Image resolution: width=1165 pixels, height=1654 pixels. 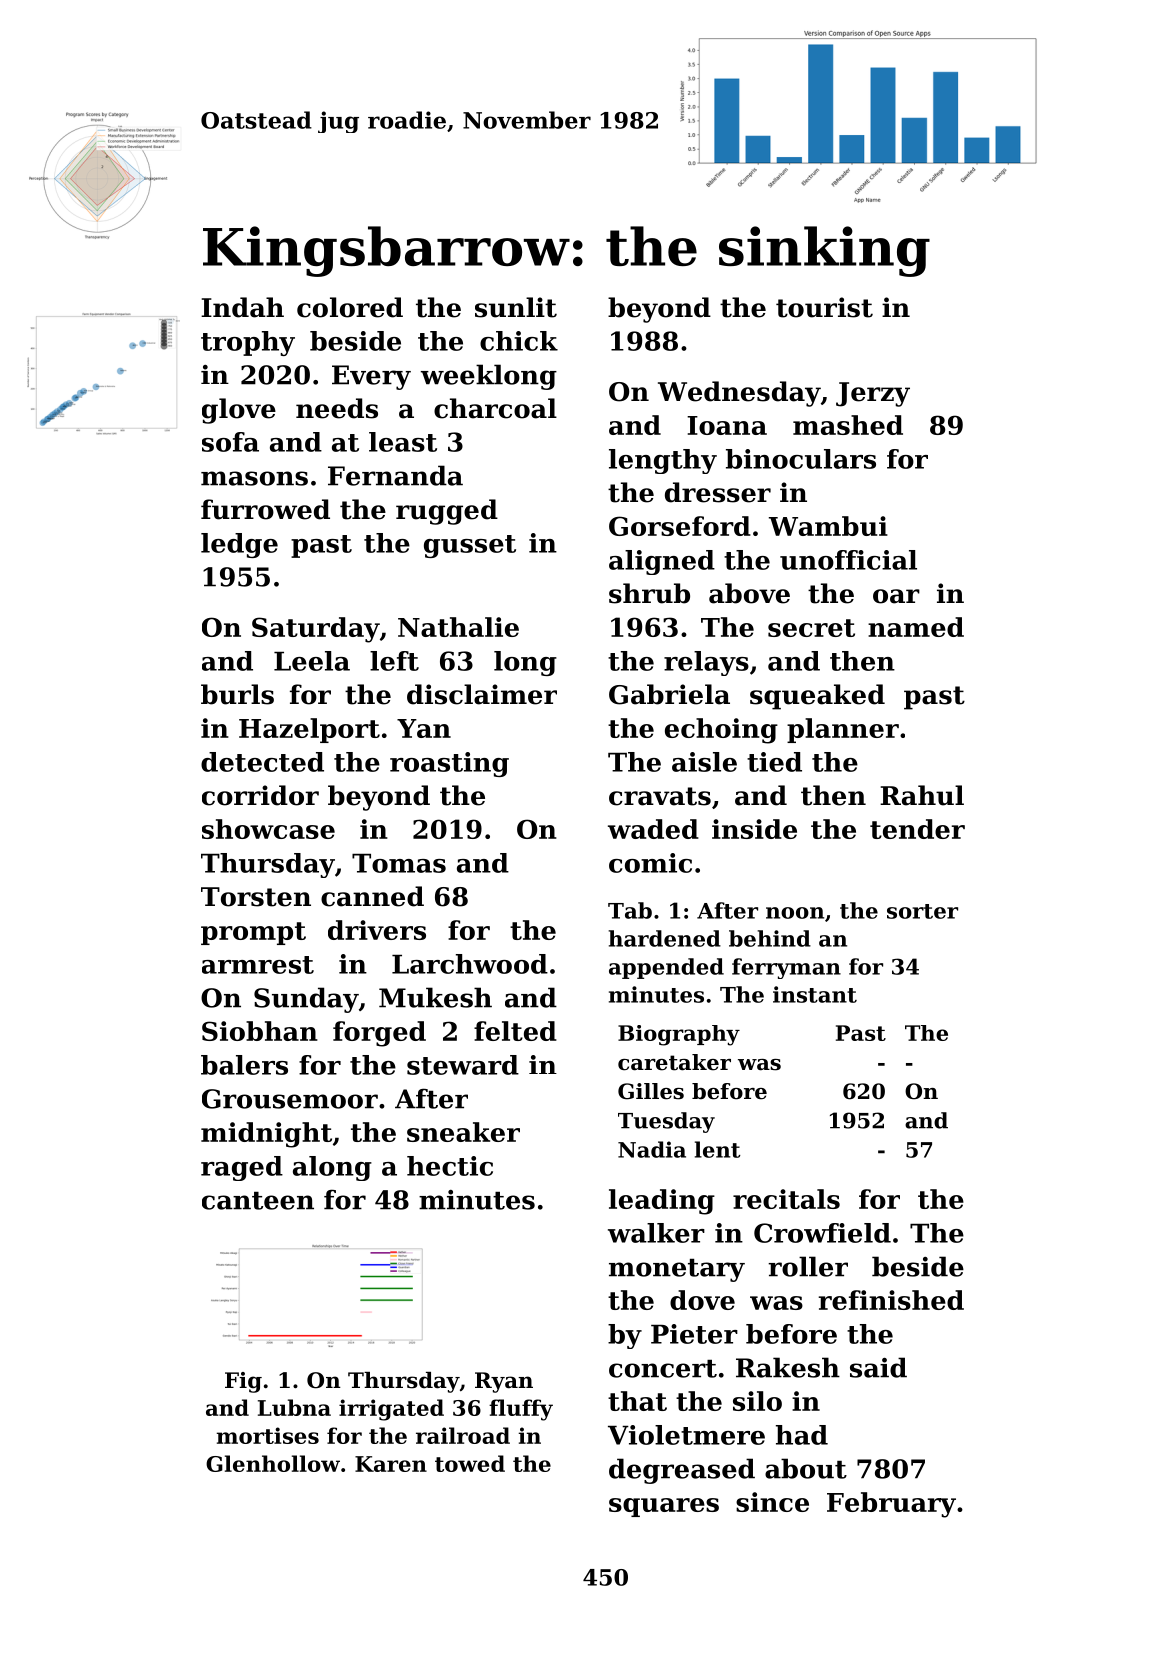 What do you see at coordinates (664, 1507) in the document?
I see `squares` at bounding box center [664, 1507].
